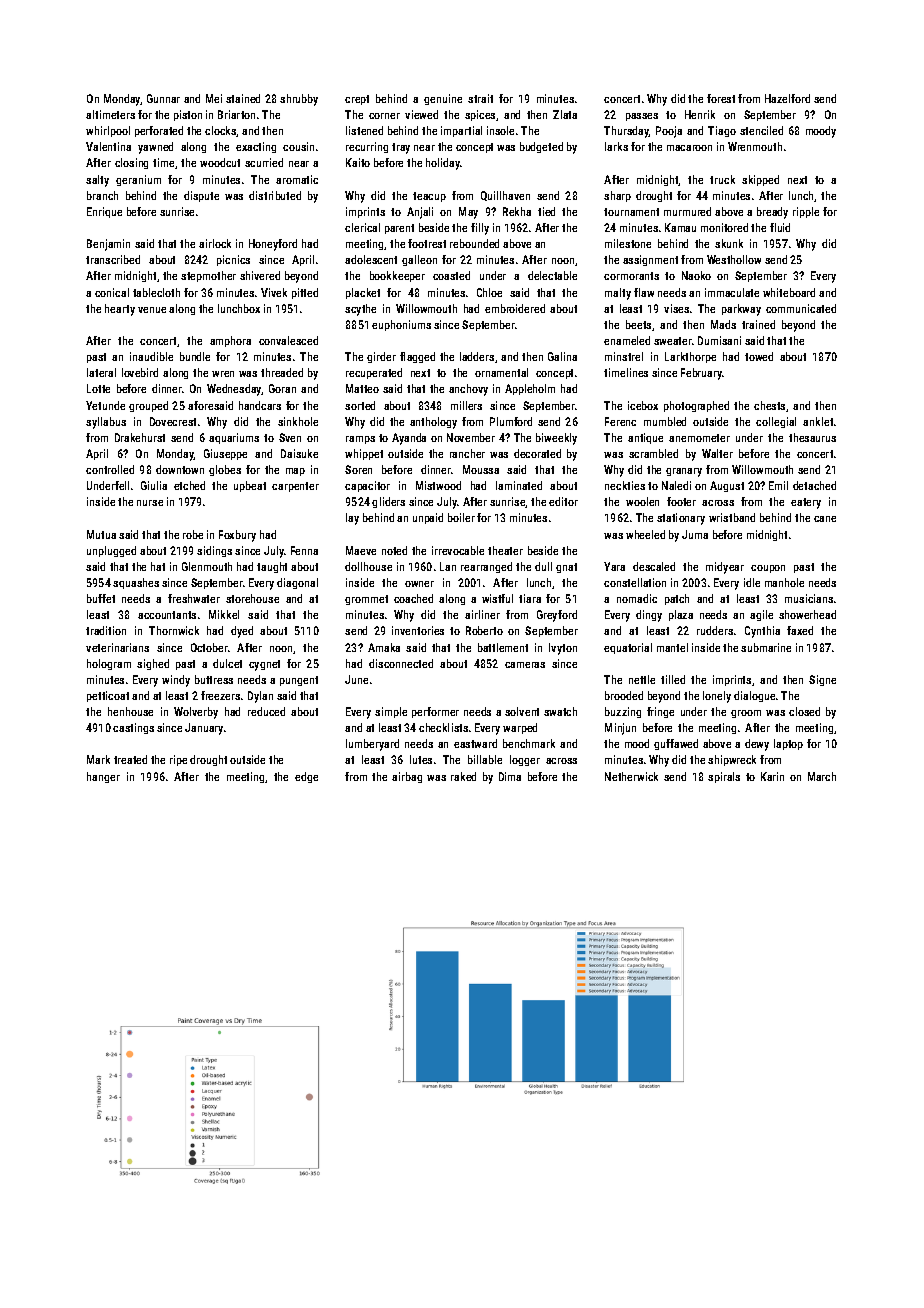 Image resolution: width=924 pixels, height=1308 pixels. Describe the element at coordinates (401, 325) in the image. I see `euphoniums` at that location.
